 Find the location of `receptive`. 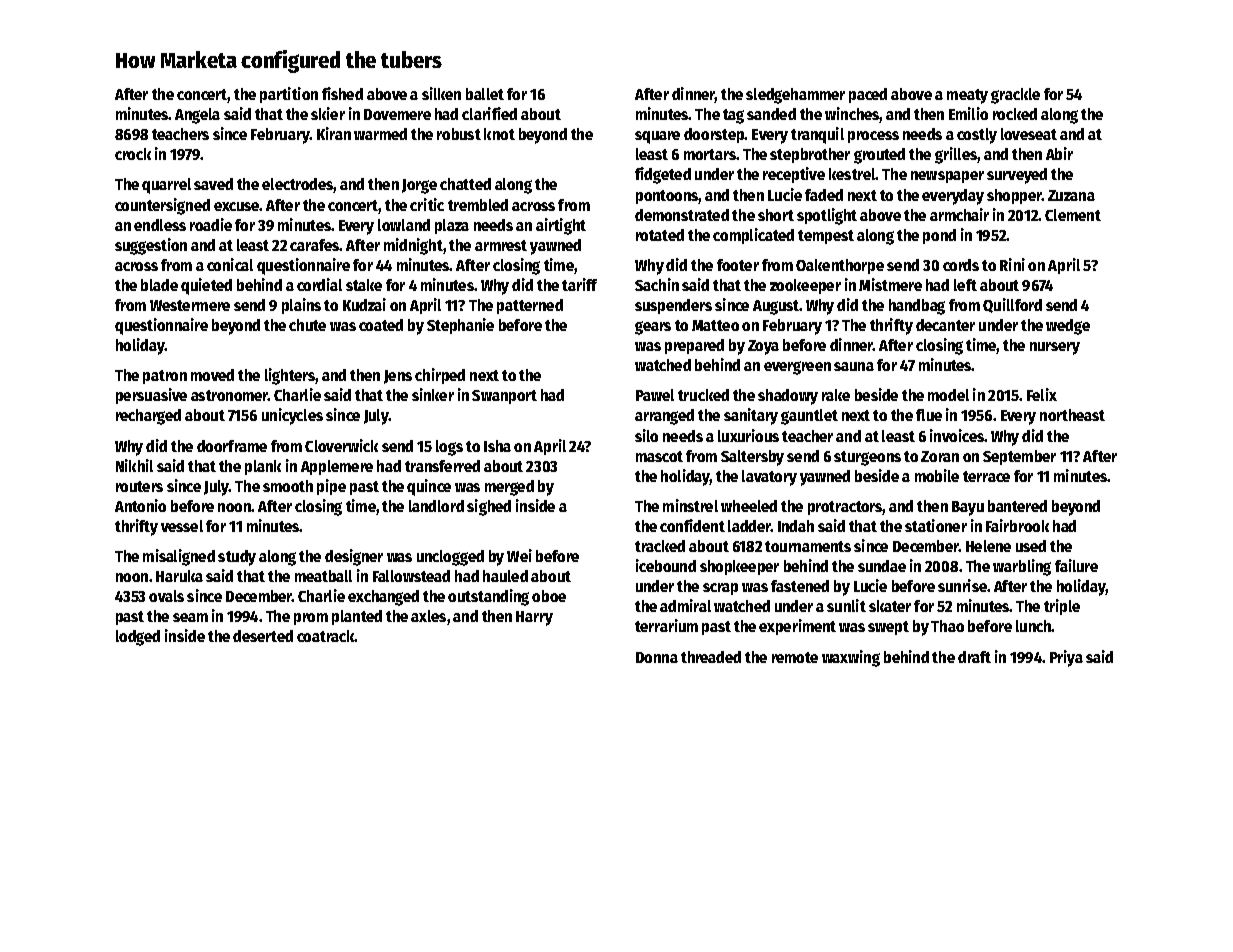

receptive is located at coordinates (794, 175).
